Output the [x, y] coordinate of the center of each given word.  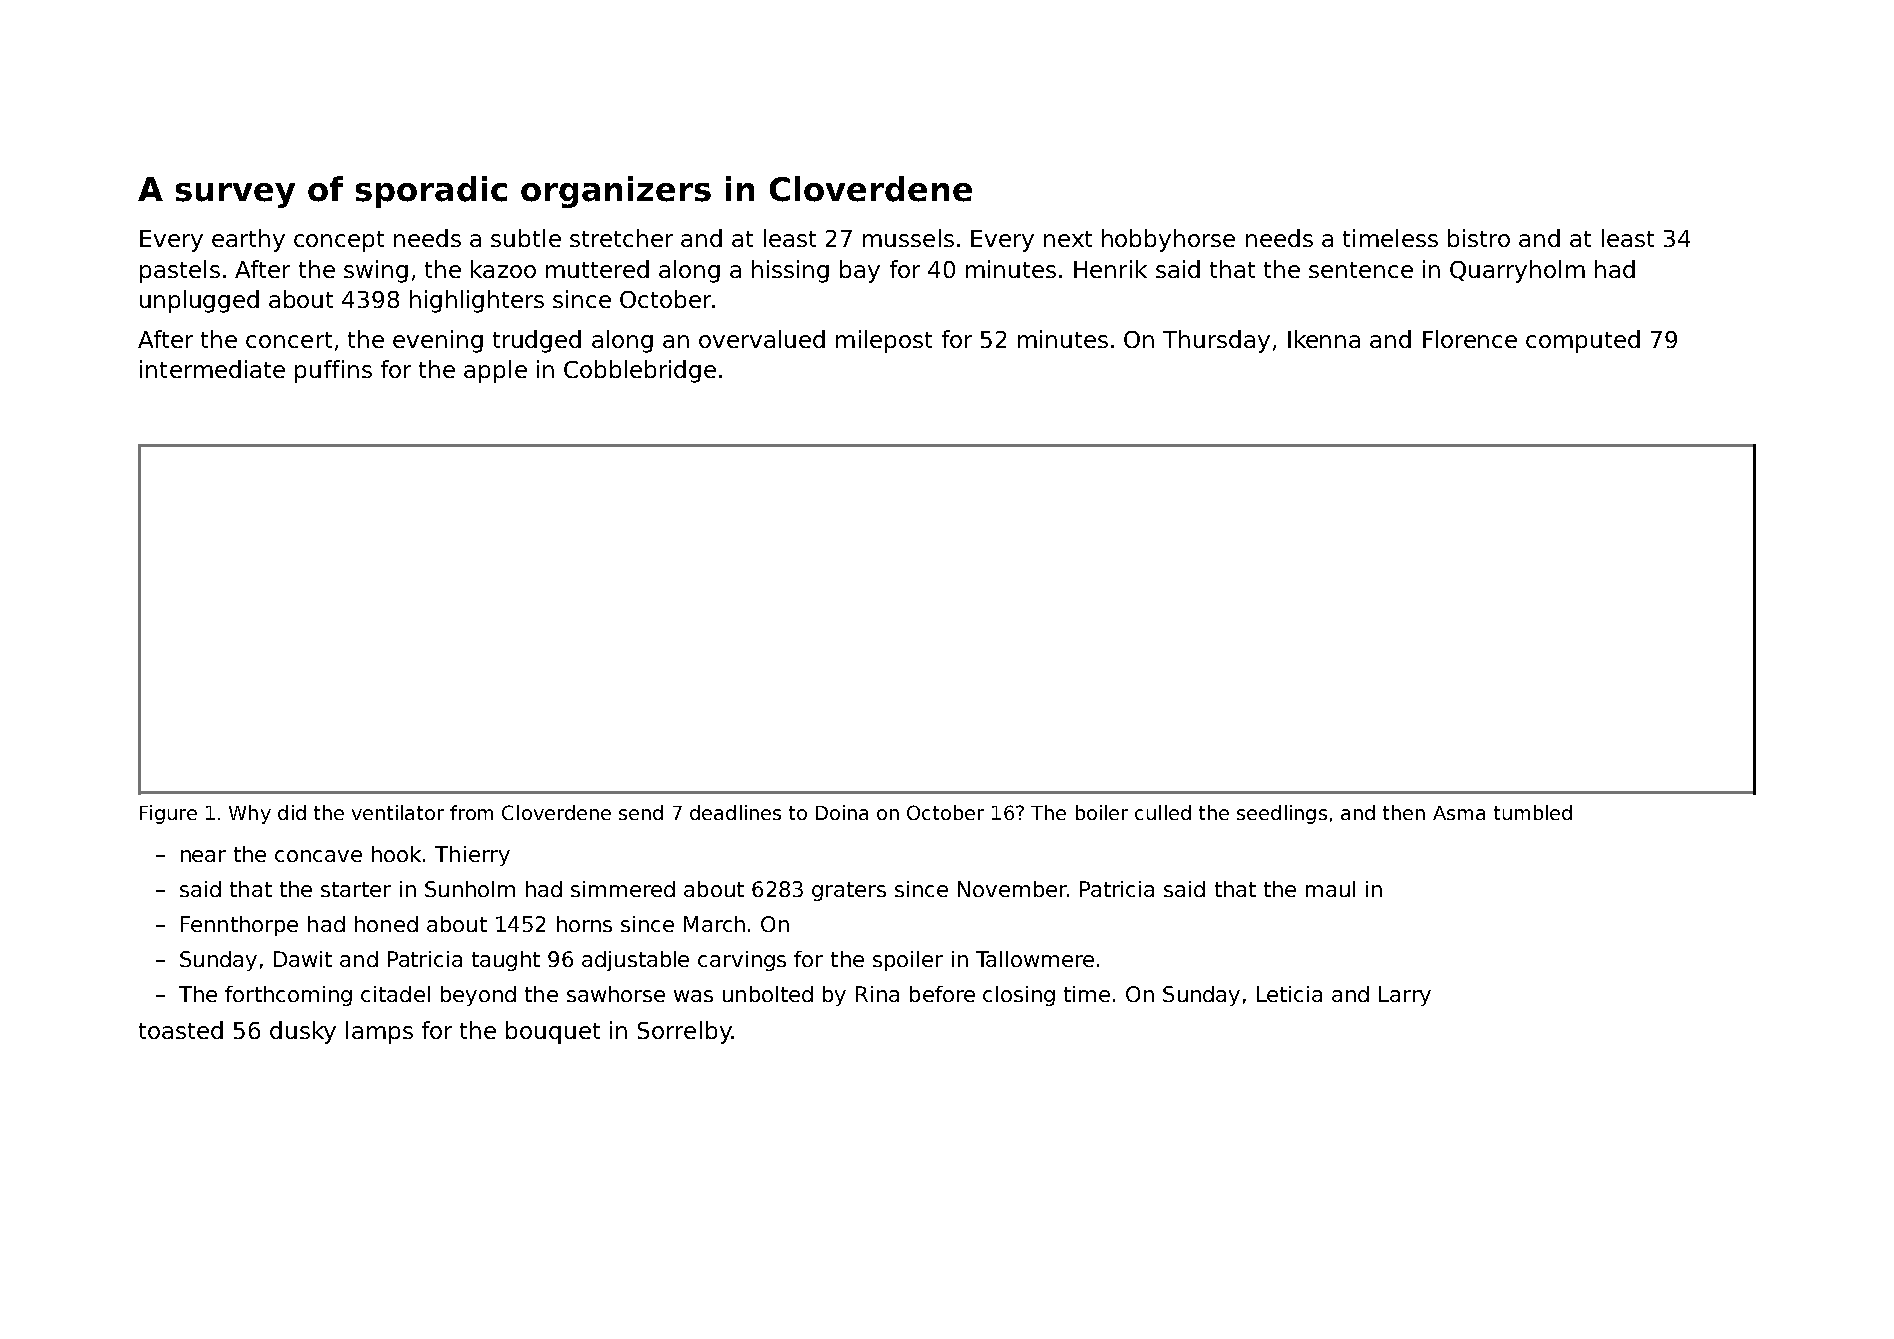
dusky [303, 1032]
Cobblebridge [640, 371]
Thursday [1216, 341]
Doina [842, 812]
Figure [168, 814]
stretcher [621, 238]
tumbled [1533, 812]
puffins [333, 371]
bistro [1479, 238]
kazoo [503, 269]
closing [1019, 996]
